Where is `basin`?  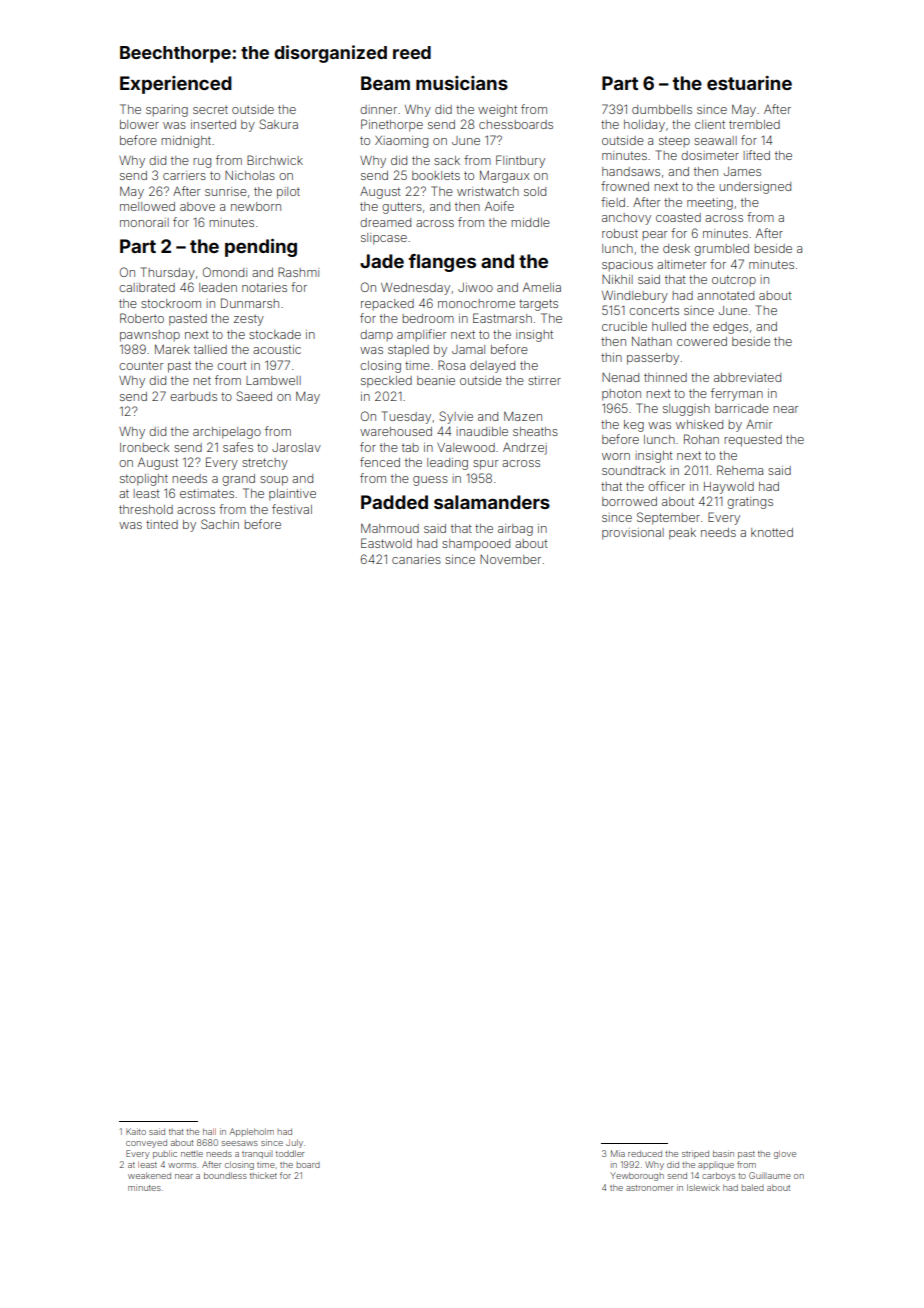
basin is located at coordinates (723, 1153).
